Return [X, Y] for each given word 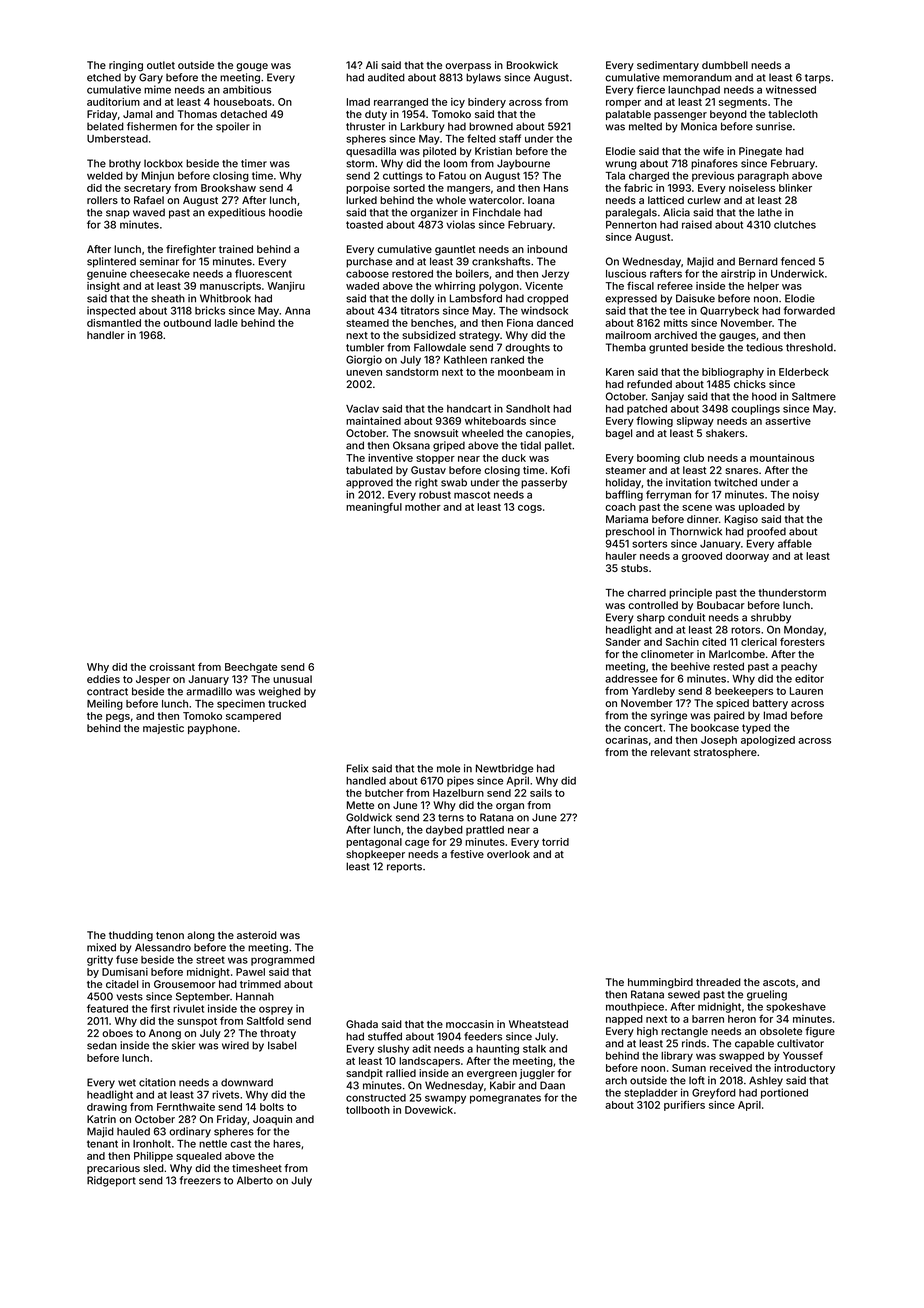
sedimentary [668, 66]
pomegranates [505, 1099]
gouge [252, 67]
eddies [103, 679]
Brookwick [532, 65]
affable [795, 543]
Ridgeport [111, 1181]
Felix [357, 768]
